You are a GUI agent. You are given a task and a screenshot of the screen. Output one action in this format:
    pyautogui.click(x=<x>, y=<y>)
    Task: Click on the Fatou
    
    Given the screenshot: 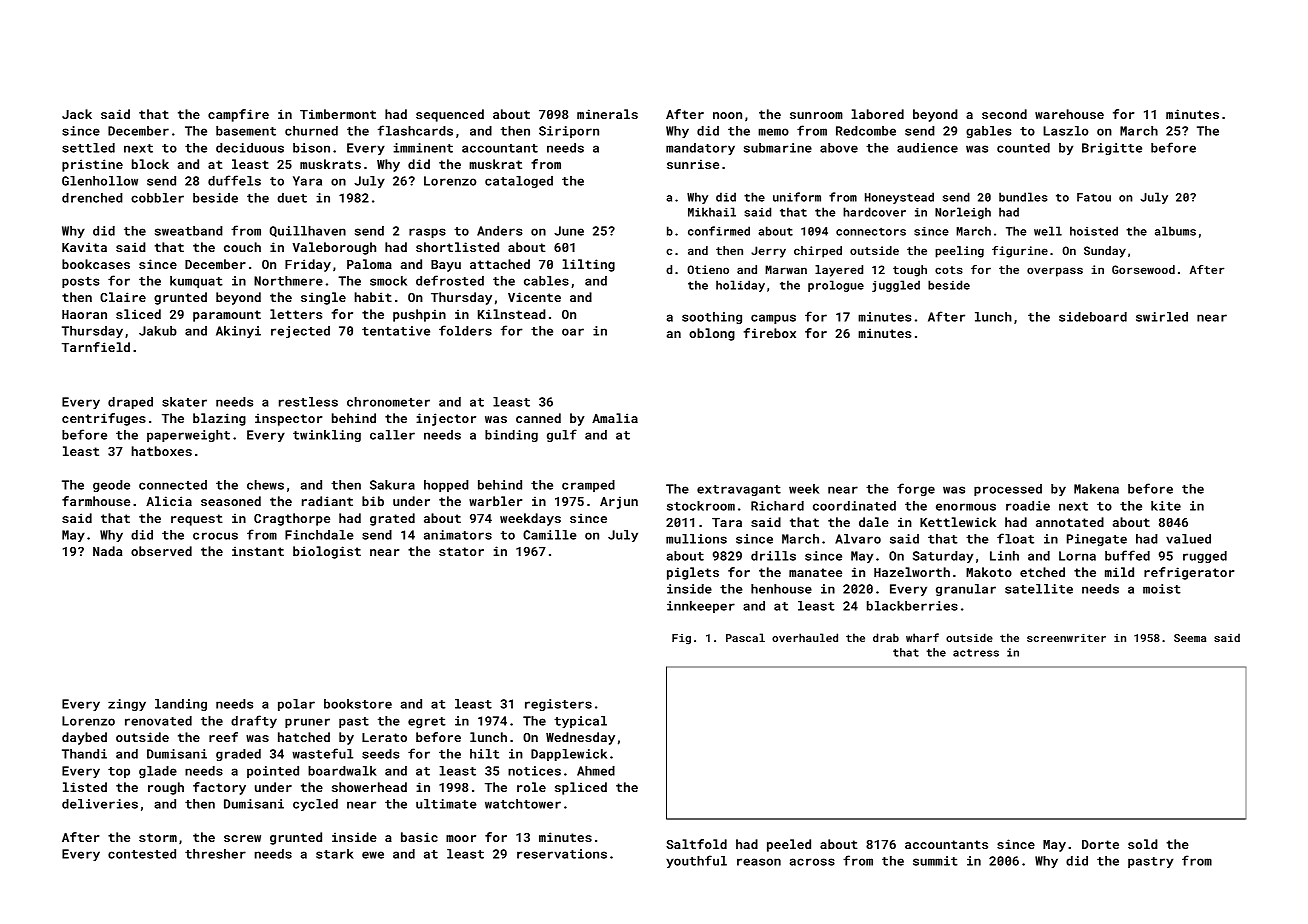 What is the action you would take?
    pyautogui.click(x=1094, y=197)
